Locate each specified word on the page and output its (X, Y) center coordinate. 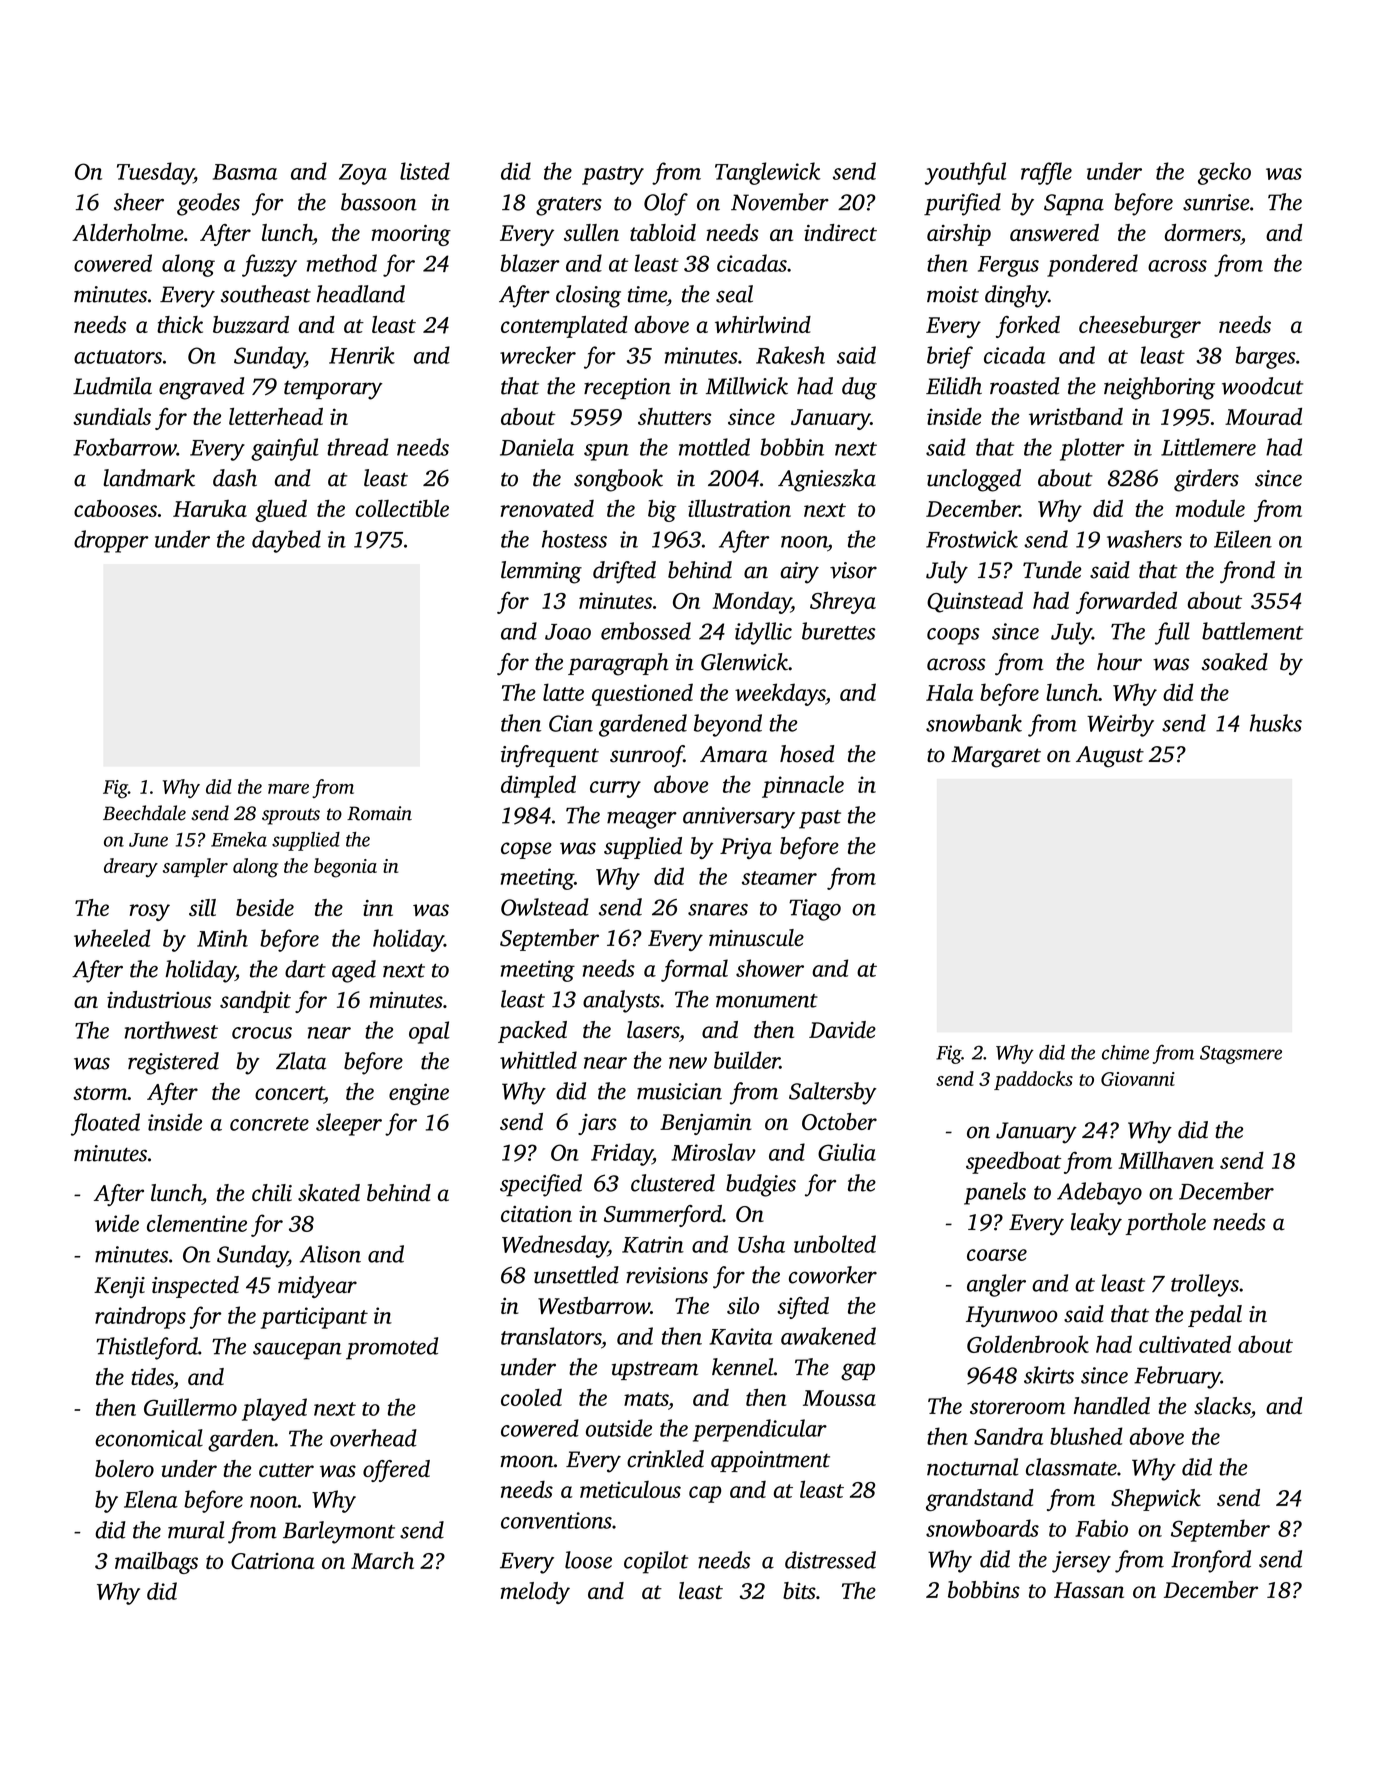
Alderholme (128, 232)
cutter (286, 1470)
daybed (286, 541)
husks (1276, 723)
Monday (751, 603)
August (1110, 757)
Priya (746, 848)
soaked (1235, 662)
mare (288, 789)
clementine (197, 1223)
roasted (1025, 386)
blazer (530, 263)
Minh (222, 938)
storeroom (1017, 1407)
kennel (743, 1367)
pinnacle (803, 786)
